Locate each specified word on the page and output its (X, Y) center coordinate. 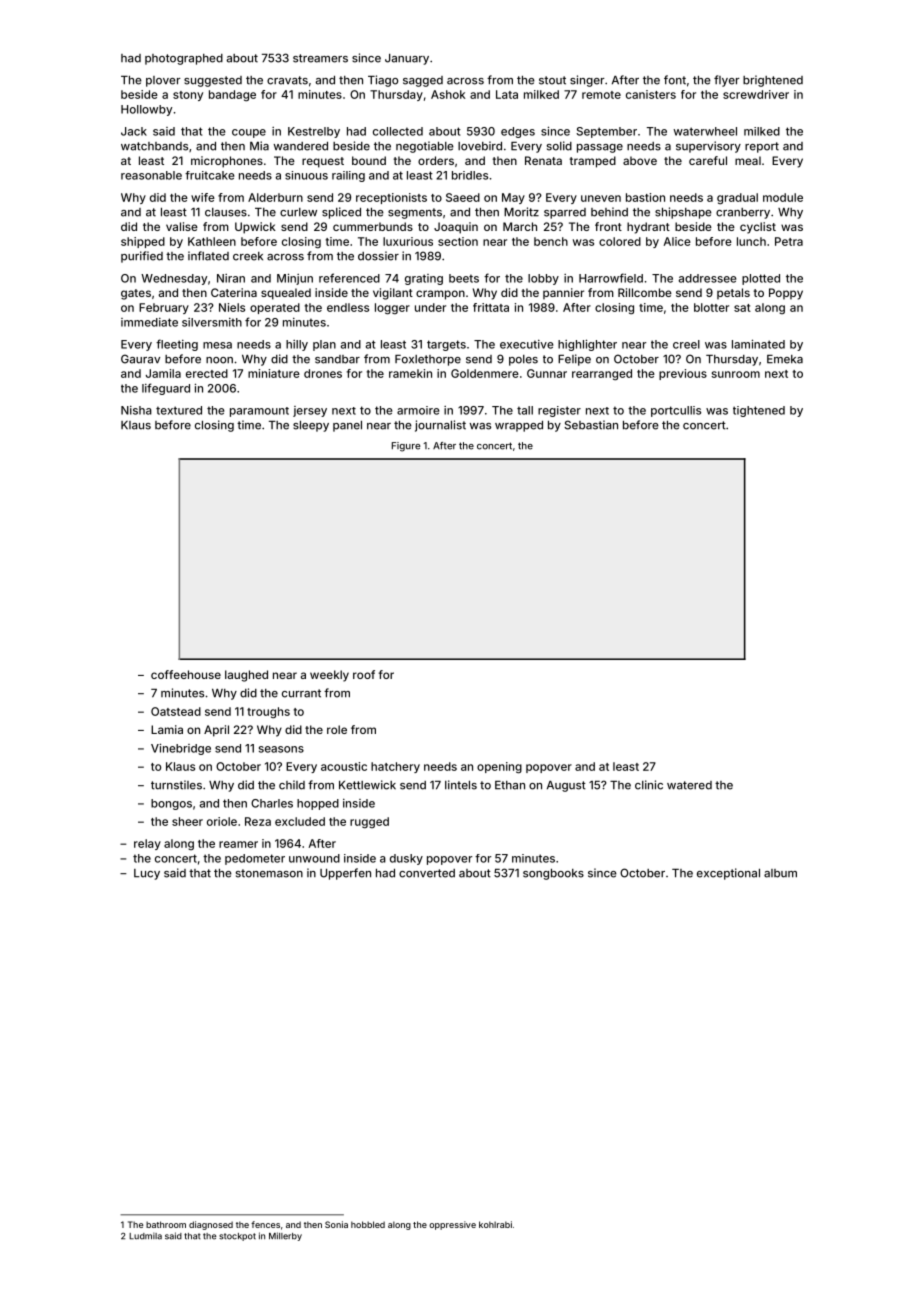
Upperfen (345, 874)
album (780, 873)
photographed (184, 59)
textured (179, 410)
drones (323, 373)
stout (552, 80)
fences (265, 1224)
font (675, 80)
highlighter (587, 345)
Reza (258, 821)
